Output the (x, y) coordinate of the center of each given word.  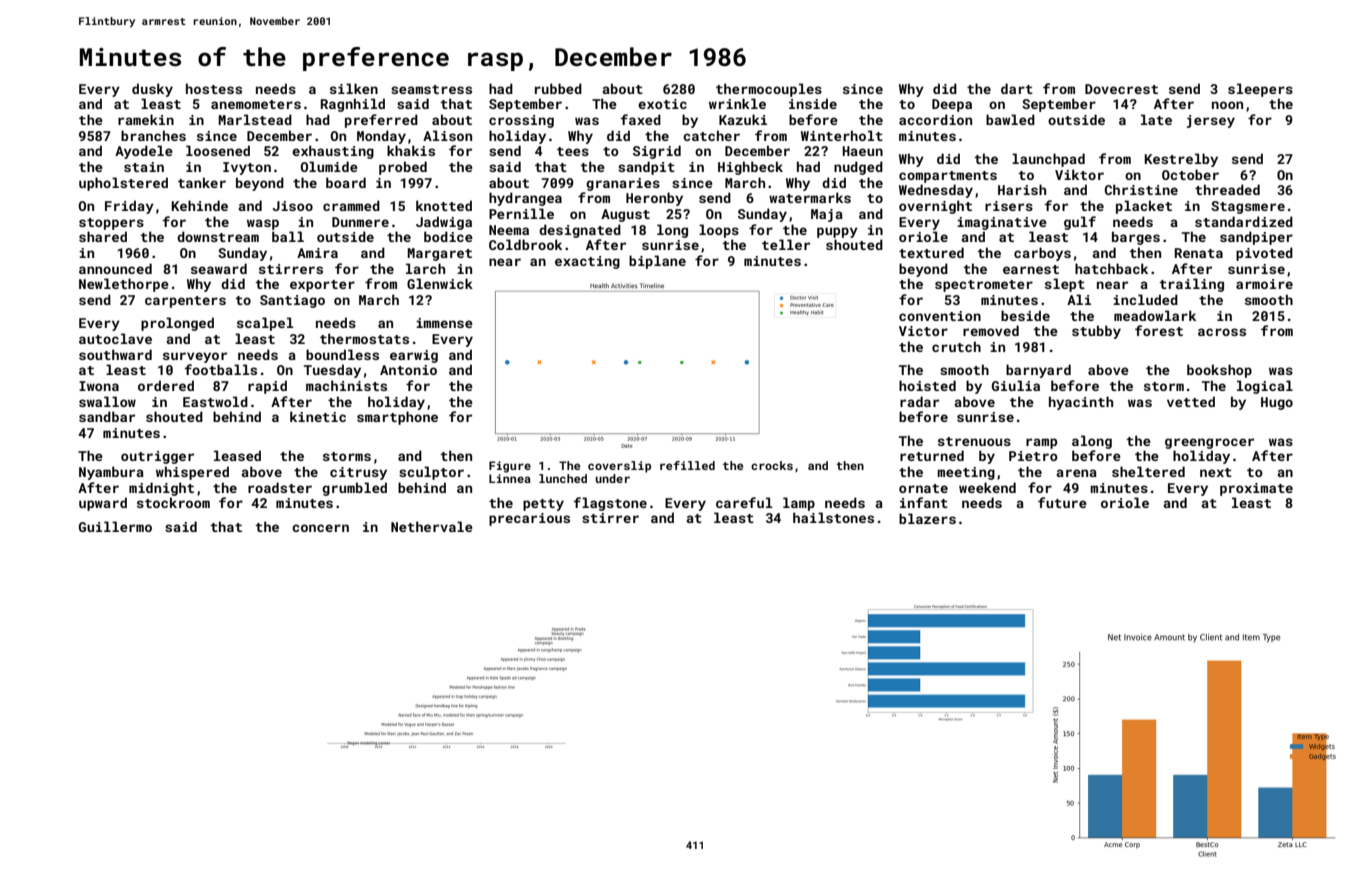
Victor (923, 331)
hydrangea (525, 199)
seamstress (431, 89)
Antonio (408, 370)
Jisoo (292, 206)
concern (320, 528)
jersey (1211, 121)
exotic (662, 104)
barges (1136, 238)
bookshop (1219, 371)
